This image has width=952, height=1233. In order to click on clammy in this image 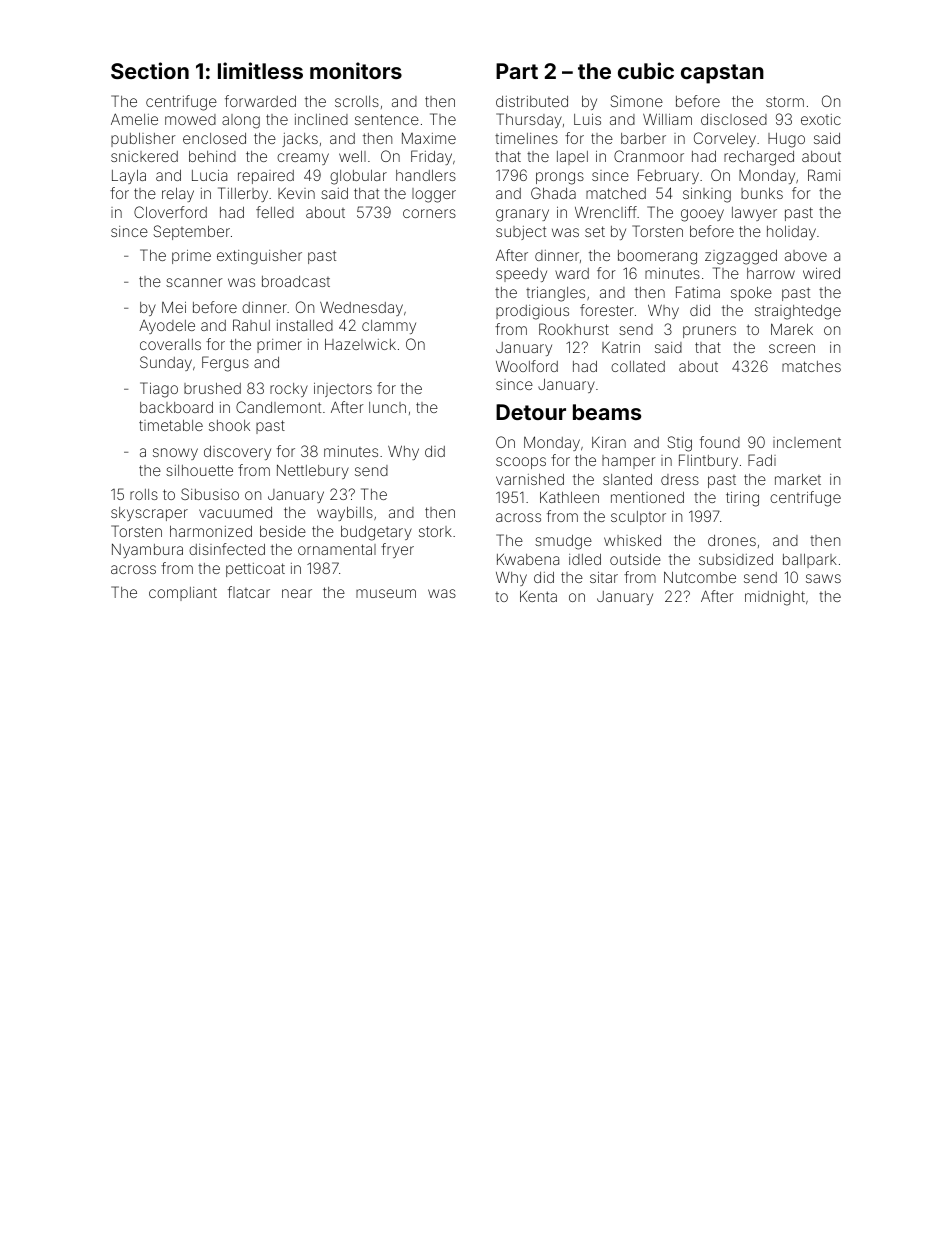, I will do `click(389, 327)`.
